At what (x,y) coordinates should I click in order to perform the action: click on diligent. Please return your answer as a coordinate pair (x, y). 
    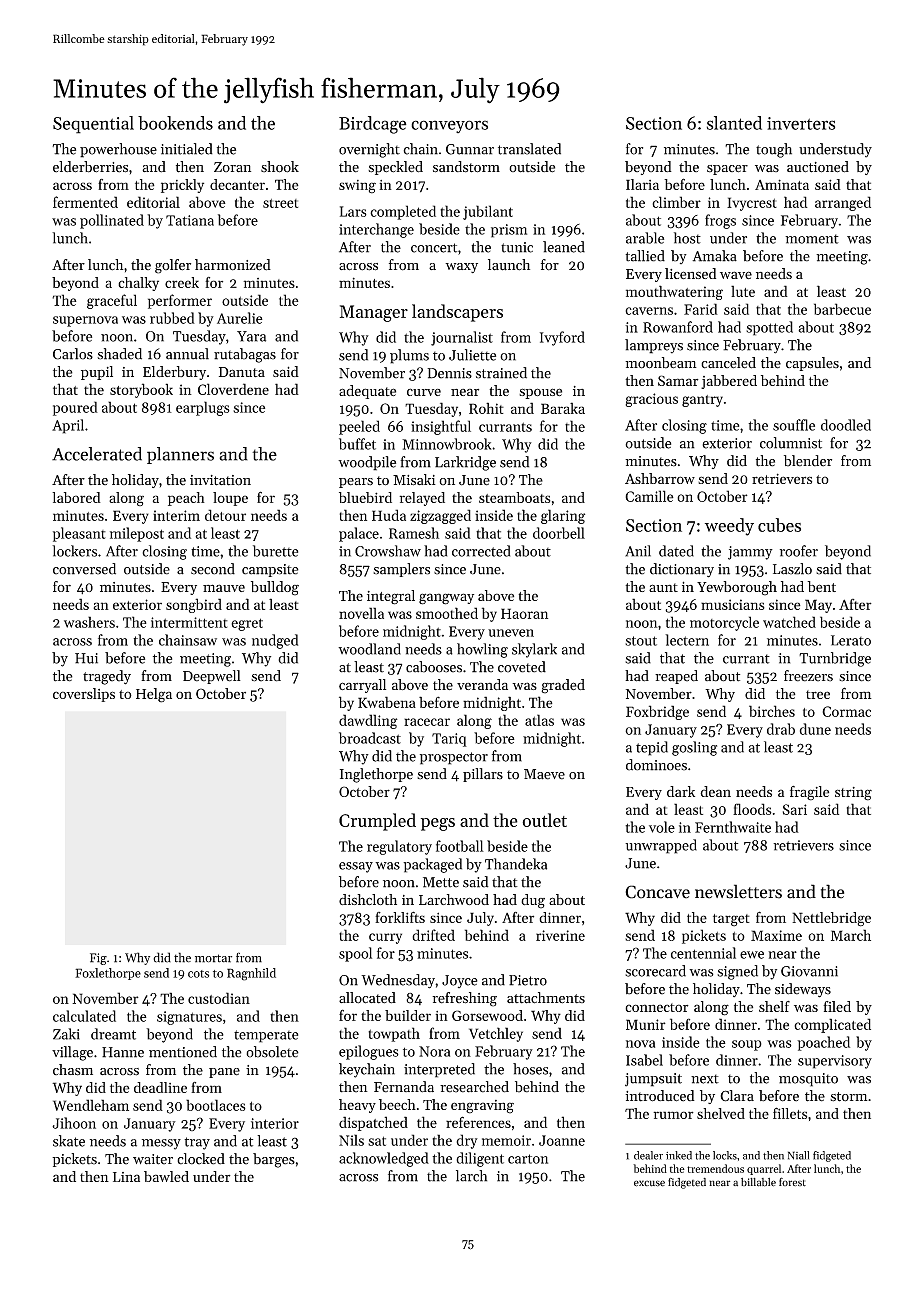
    Looking at the image, I should click on (480, 1159).
